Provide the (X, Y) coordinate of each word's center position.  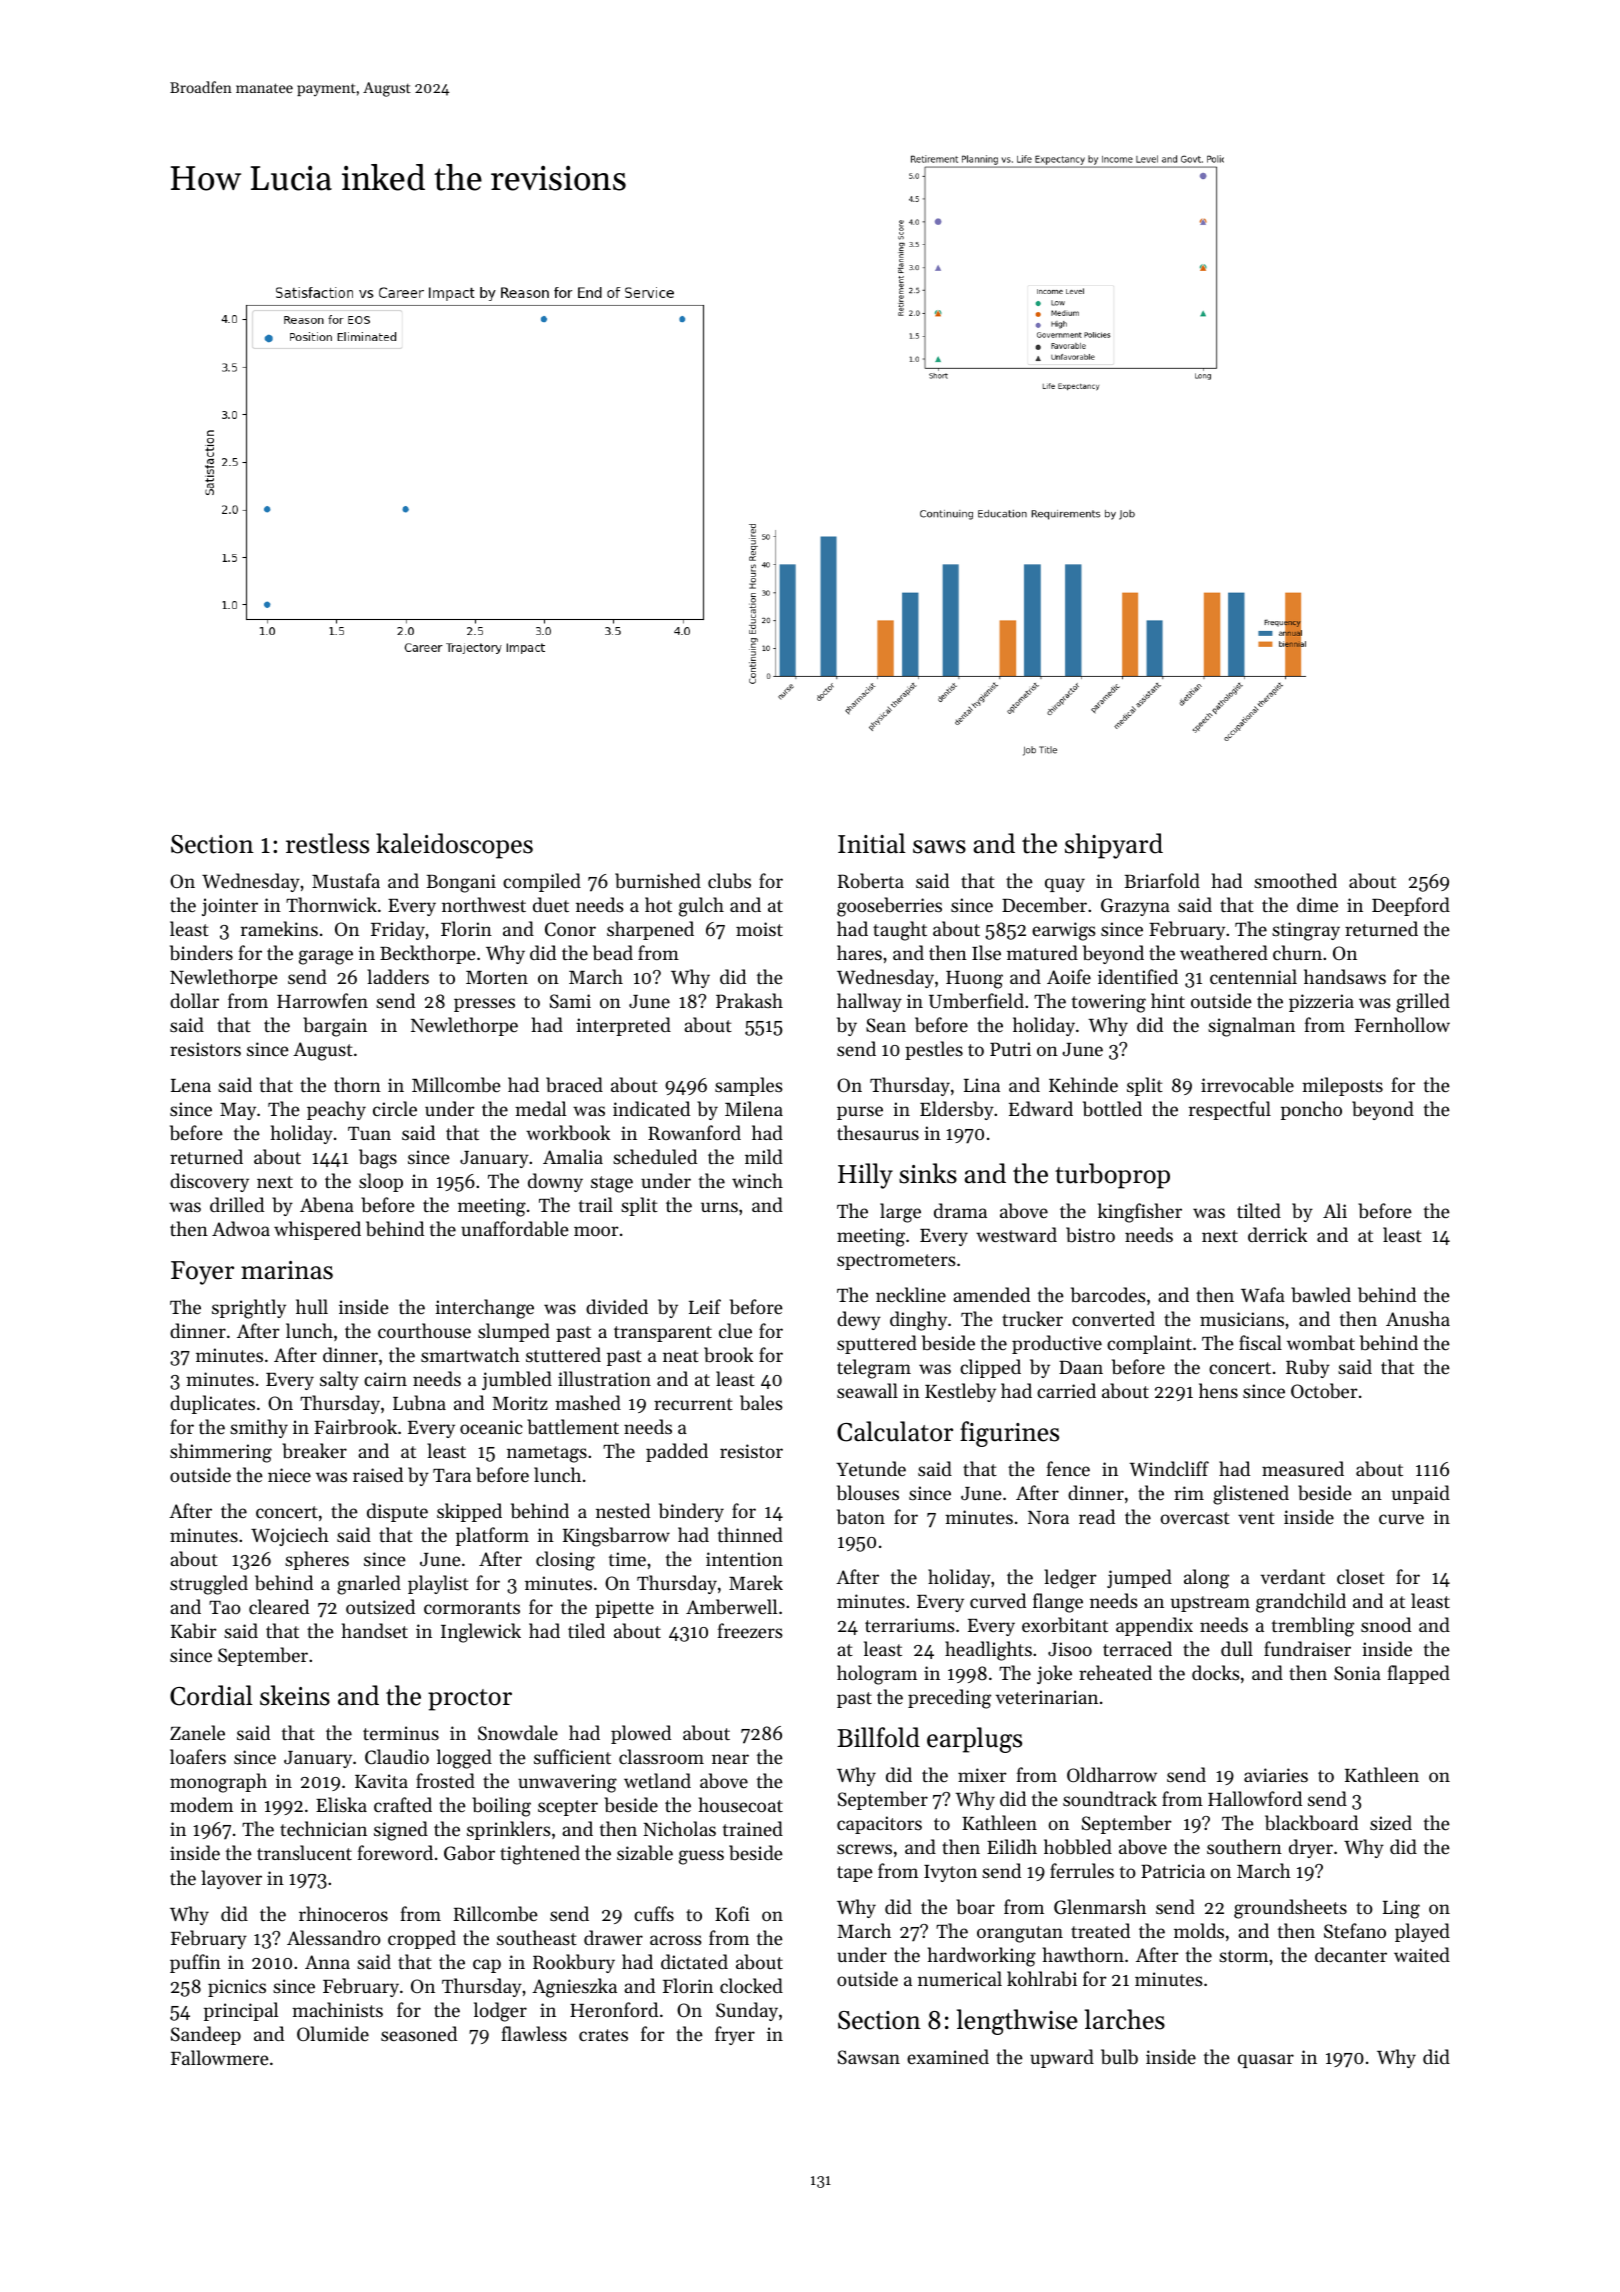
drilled (237, 1204)
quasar (1266, 2061)
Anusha (1418, 1318)
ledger (1070, 1579)
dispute (397, 1512)
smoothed (1295, 880)
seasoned (419, 2033)
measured (1303, 1468)
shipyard (1114, 846)
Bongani (461, 883)
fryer (735, 2035)
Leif (705, 1306)
